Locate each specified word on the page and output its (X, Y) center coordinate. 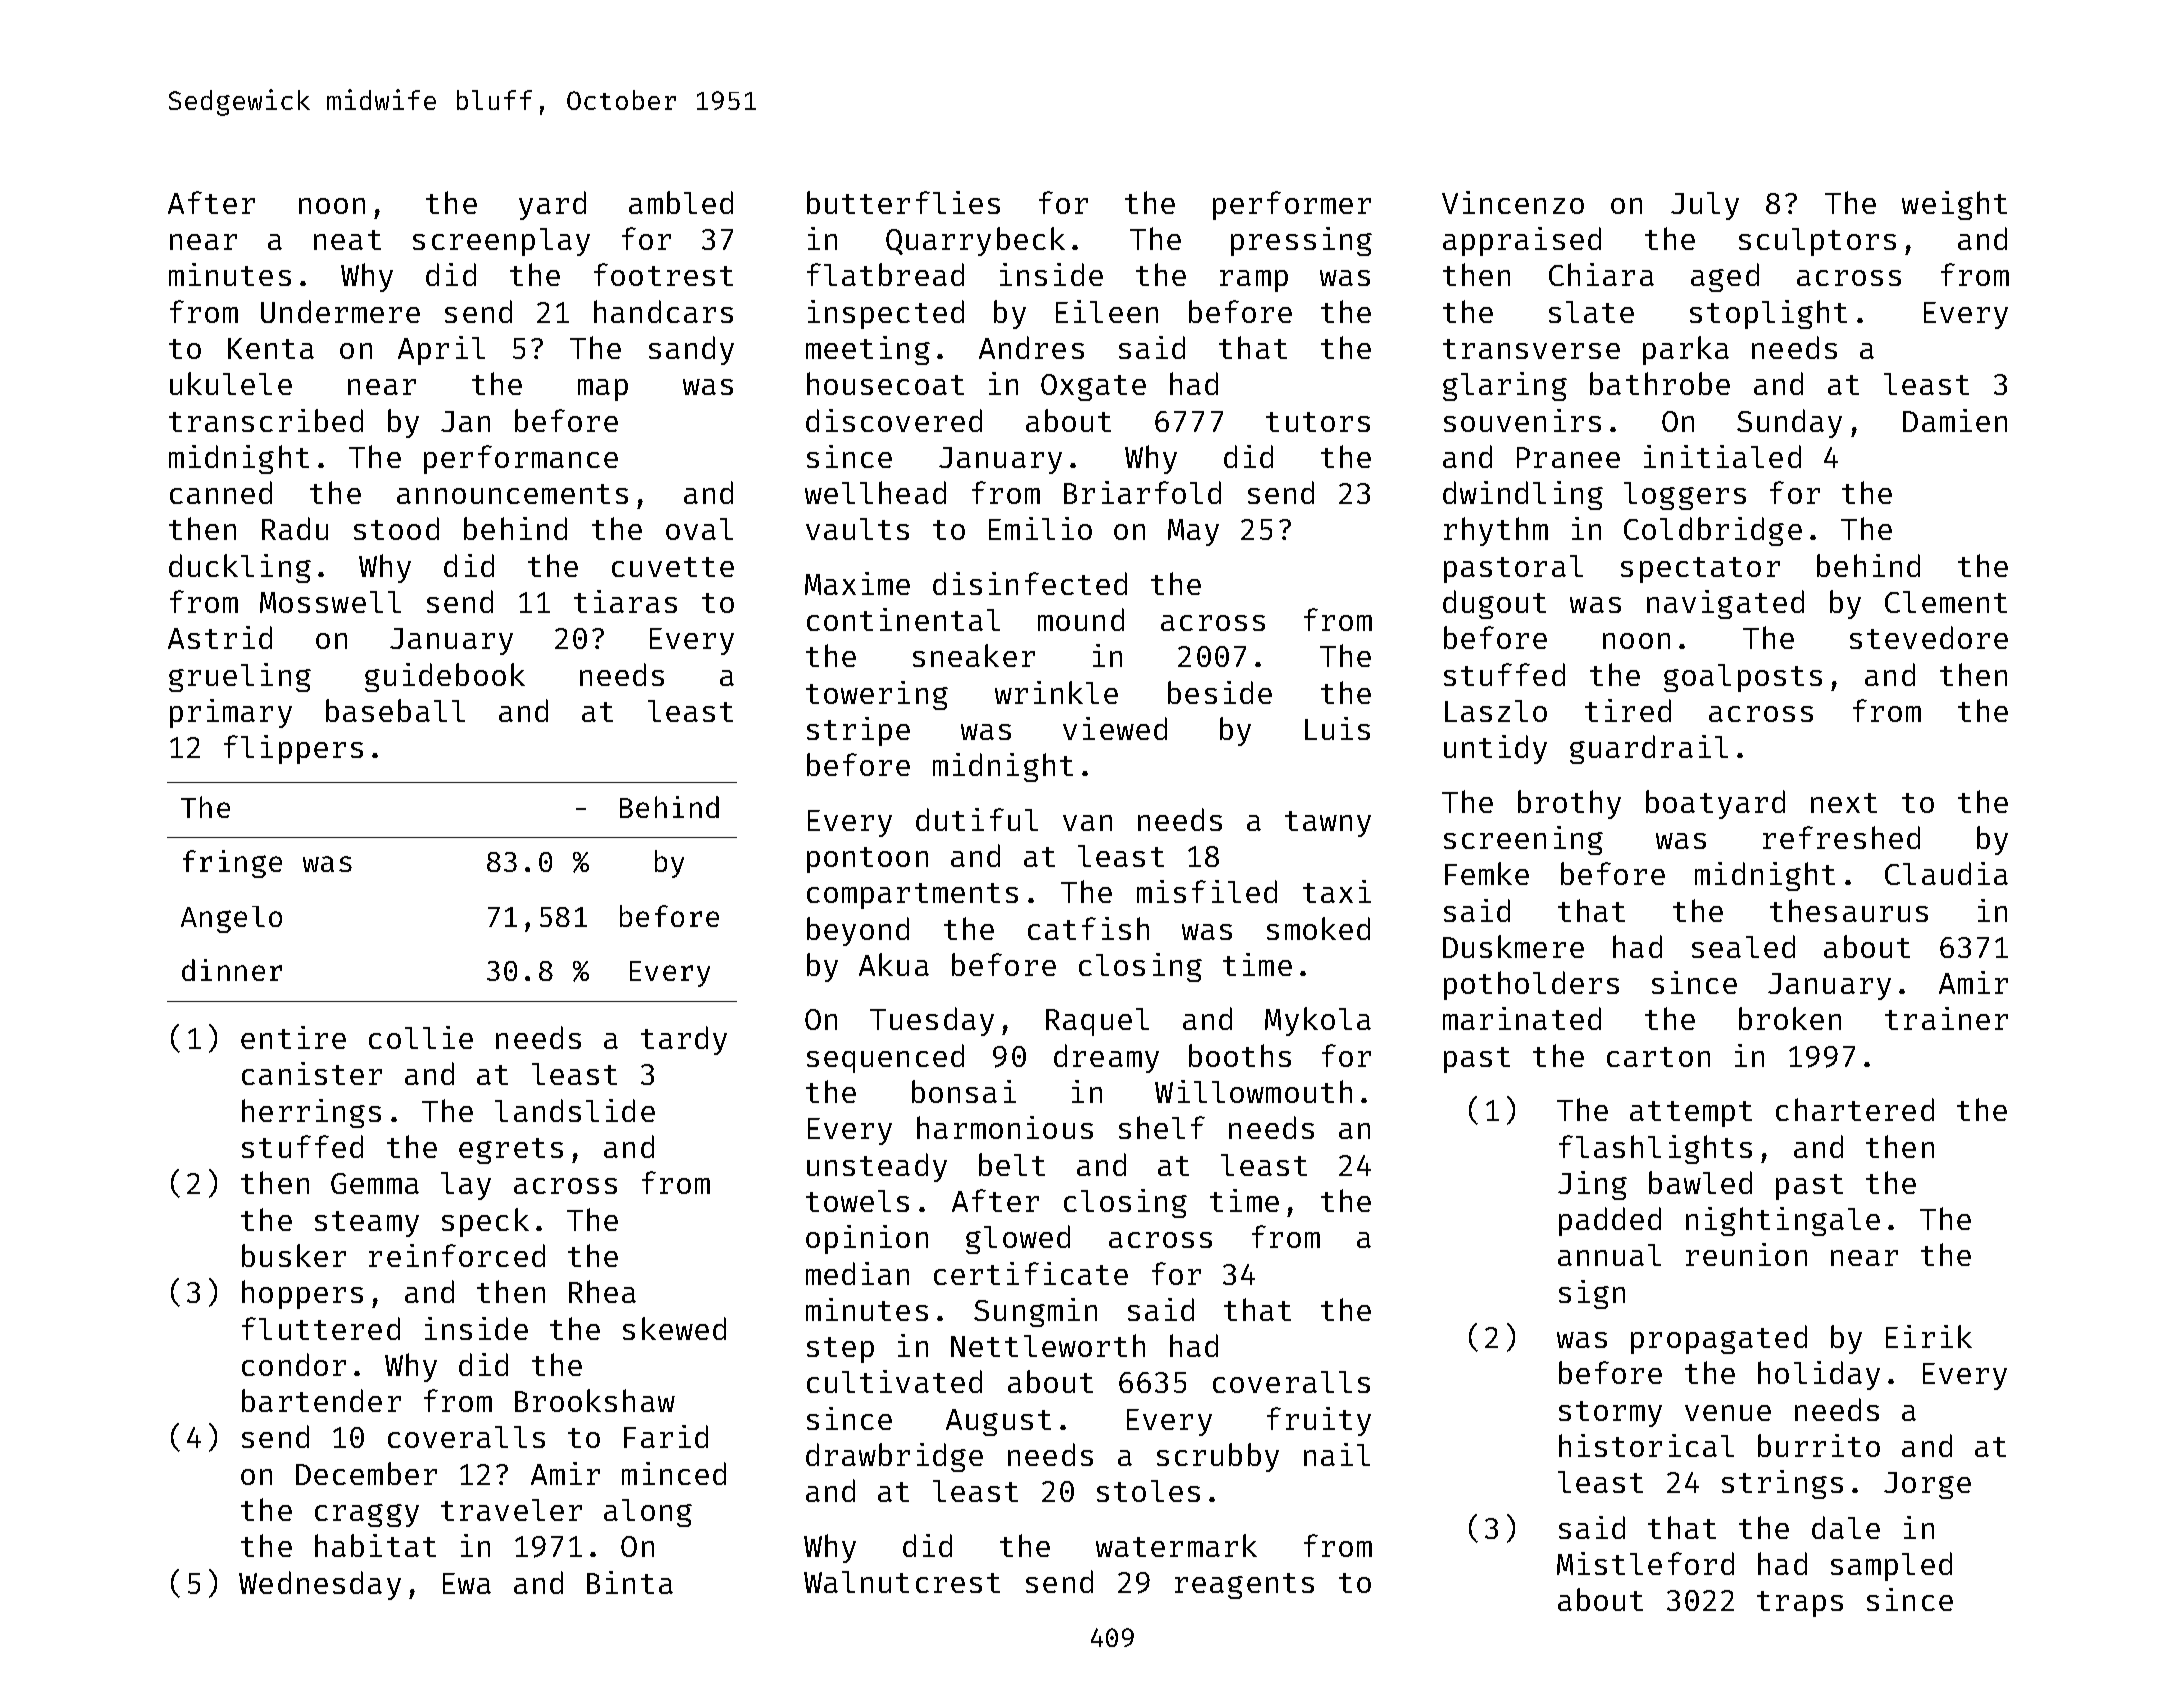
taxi (1337, 891)
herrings (311, 1113)
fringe (232, 864)
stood (396, 528)
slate (1591, 312)
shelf (1162, 1127)
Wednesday (320, 1585)
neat (347, 240)
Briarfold (1142, 492)
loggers (1685, 496)
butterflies (903, 202)
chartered (1855, 1109)
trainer (1946, 1018)
